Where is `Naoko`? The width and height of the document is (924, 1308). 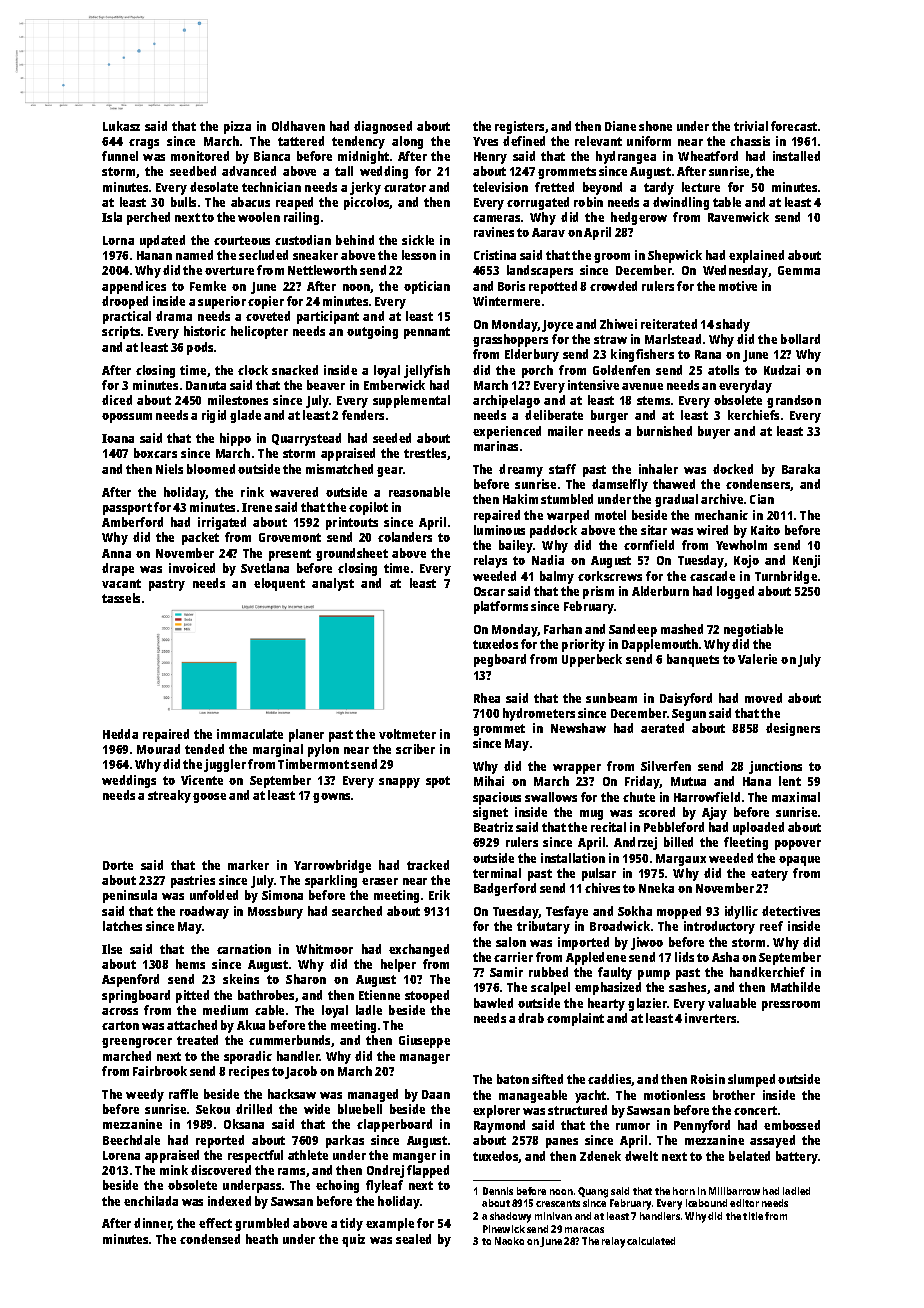 Naoko is located at coordinates (509, 1241).
